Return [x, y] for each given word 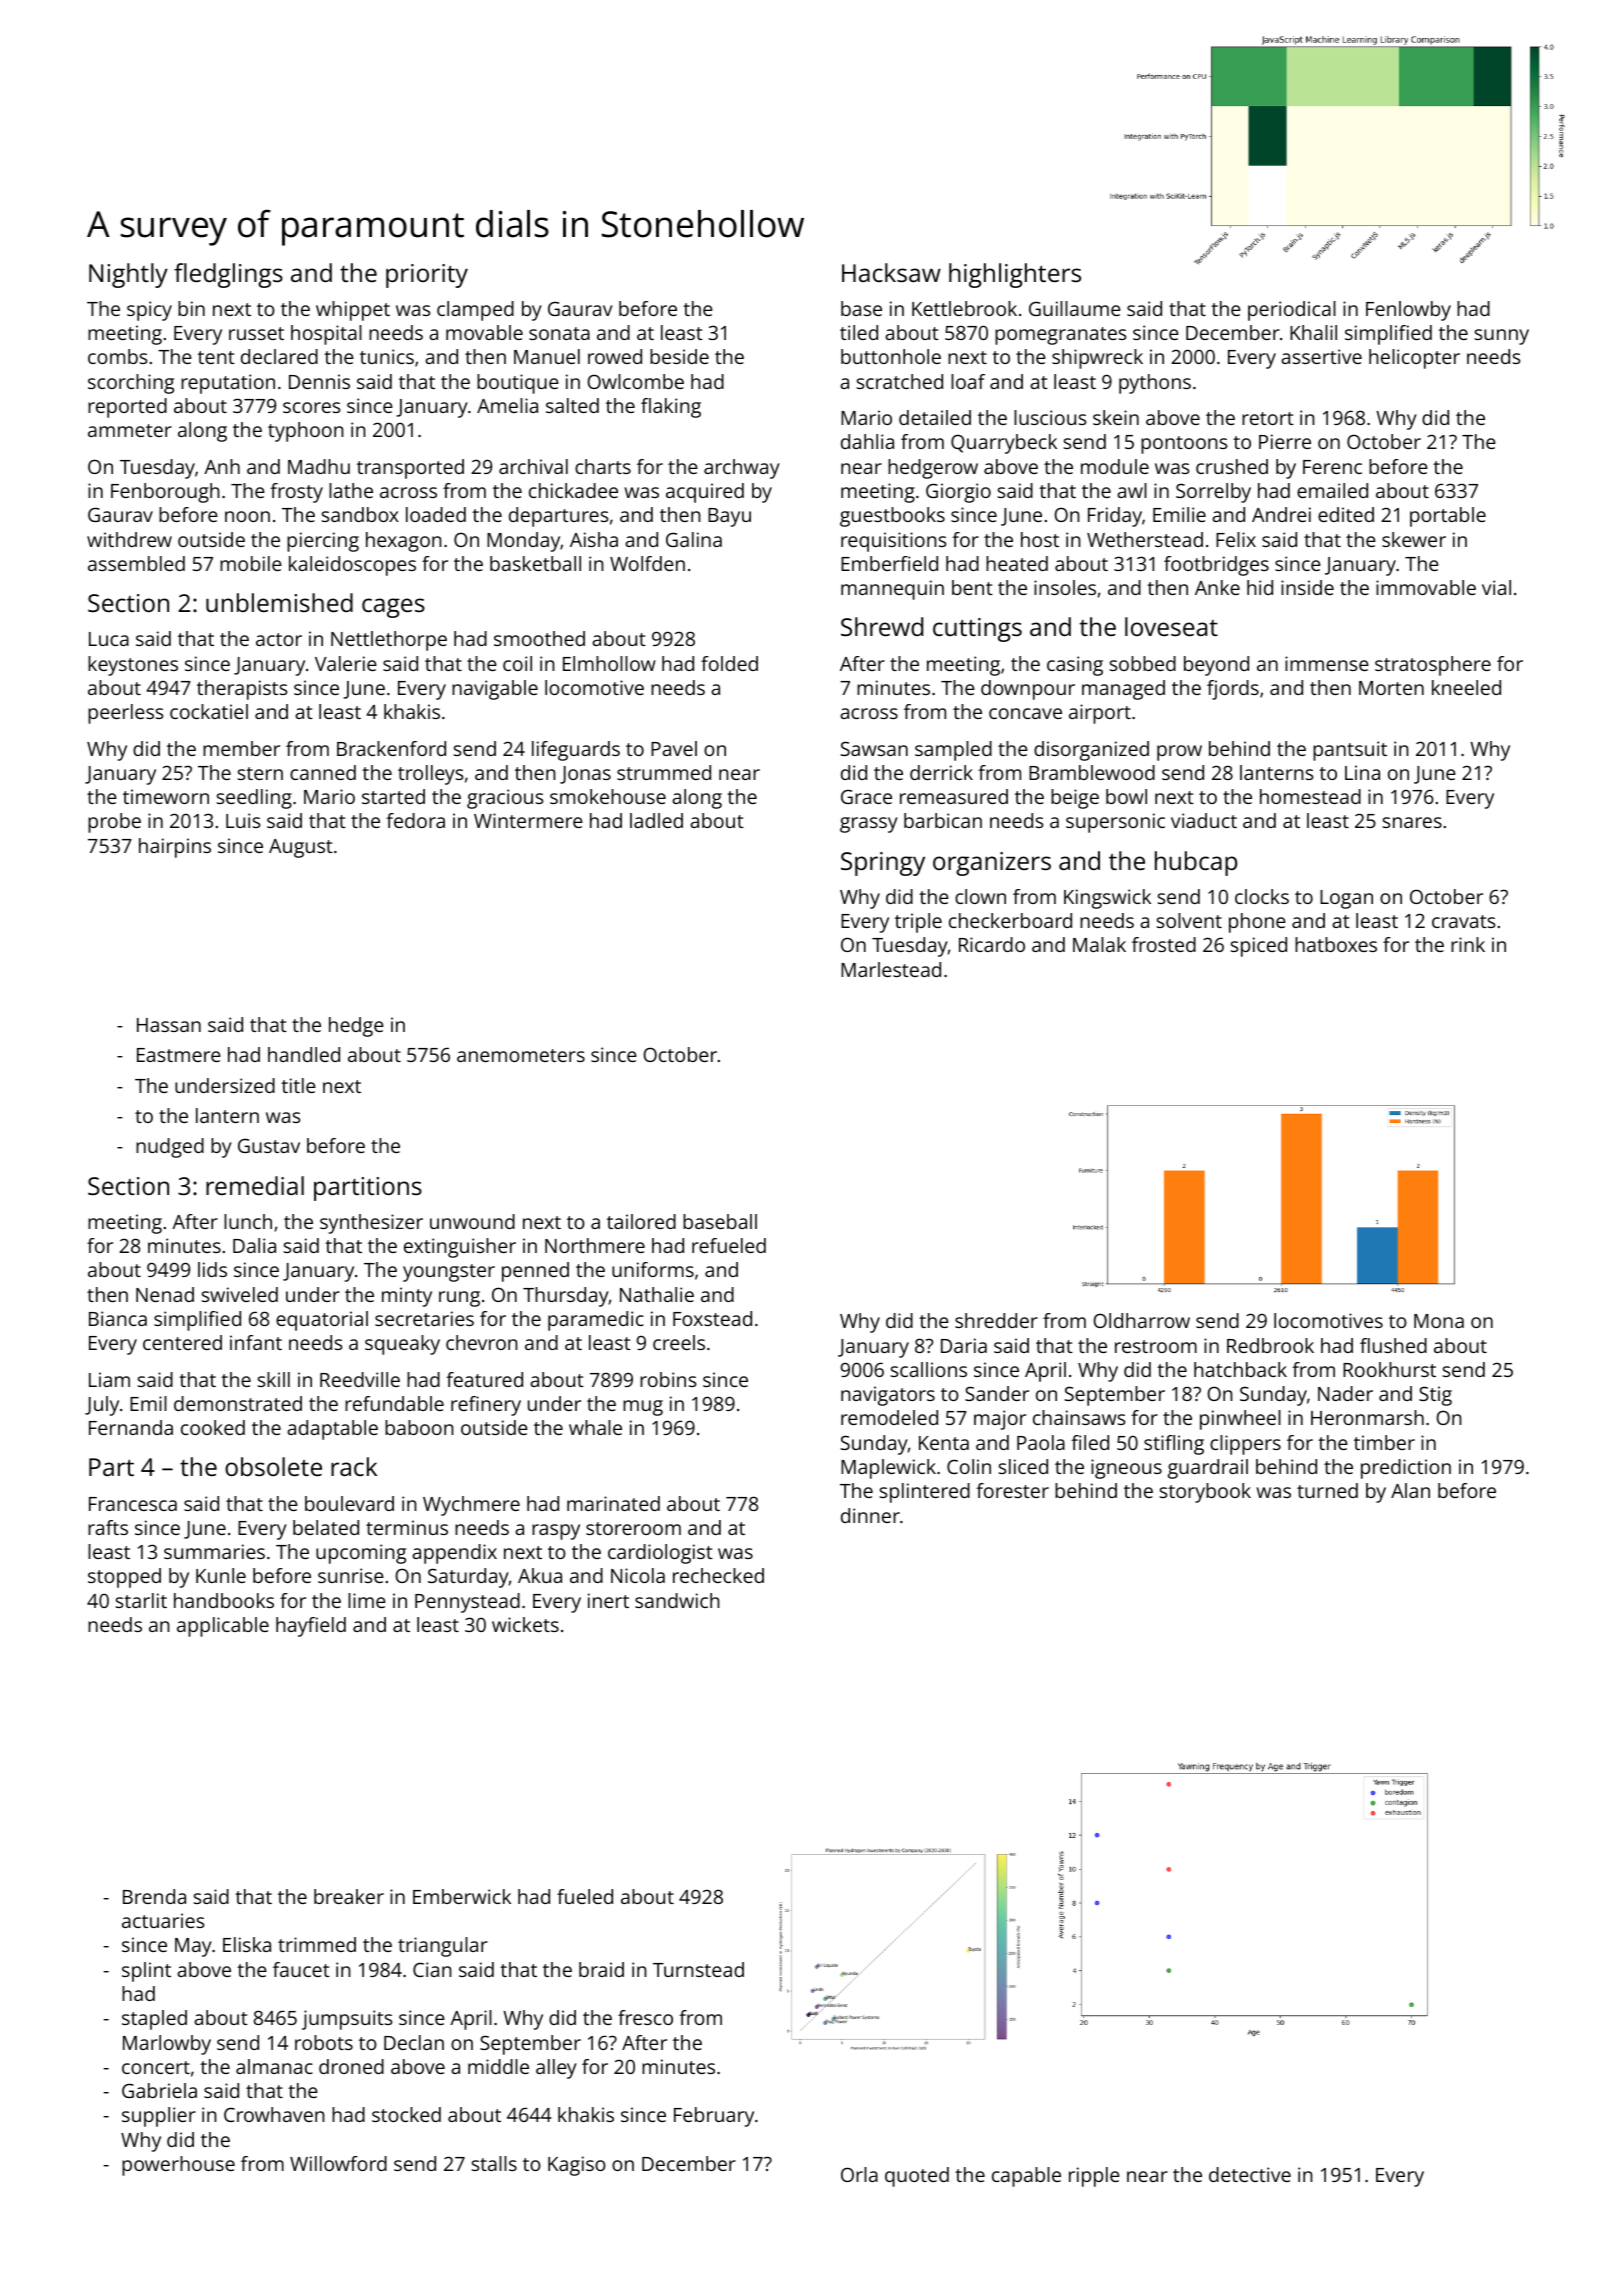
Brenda [154, 1896]
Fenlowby [1408, 311]
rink [1468, 944]
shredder [996, 1320]
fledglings [228, 275]
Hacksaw [891, 272]
